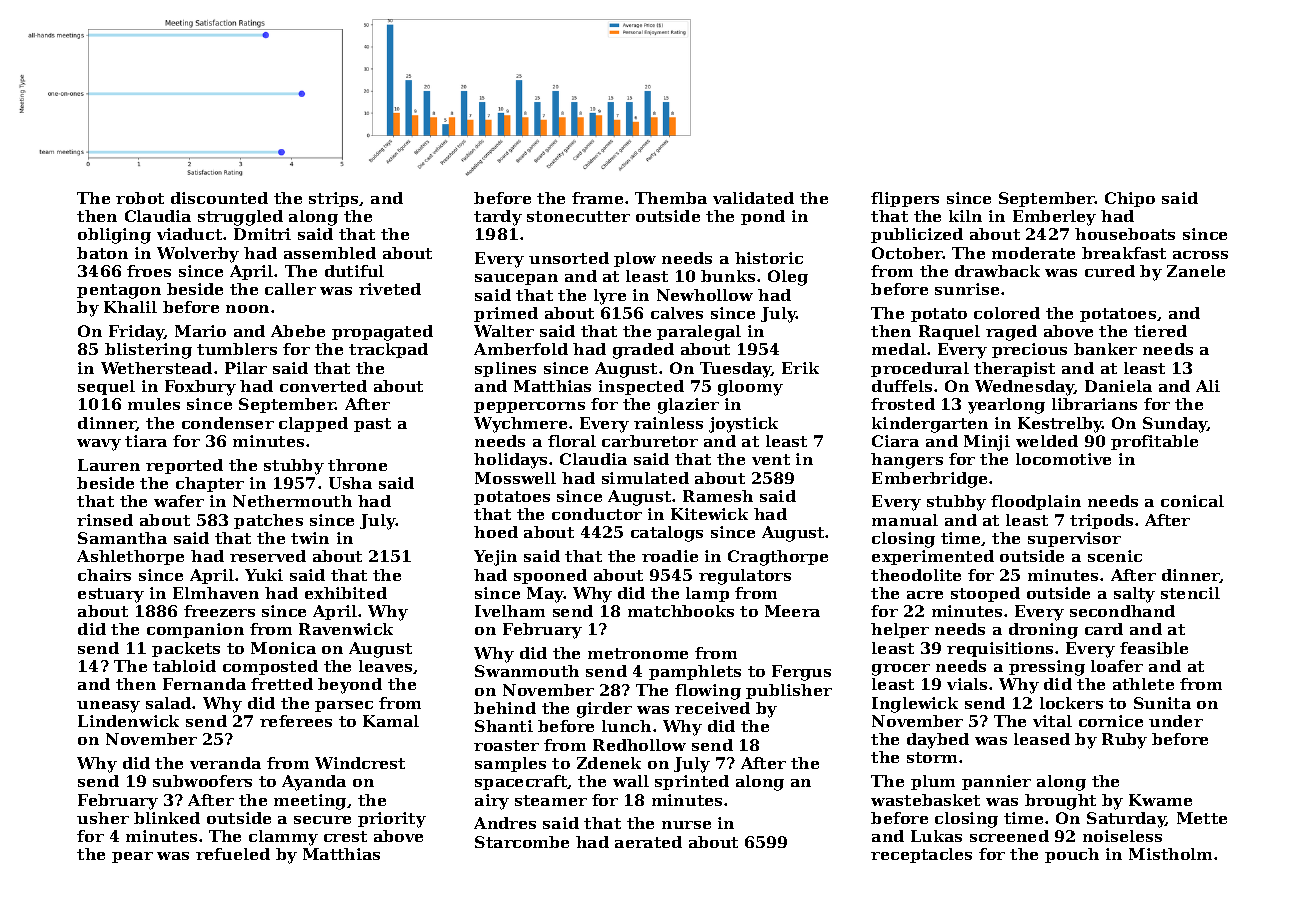  What do you see at coordinates (1154, 648) in the screenshot?
I see `feasible` at bounding box center [1154, 648].
